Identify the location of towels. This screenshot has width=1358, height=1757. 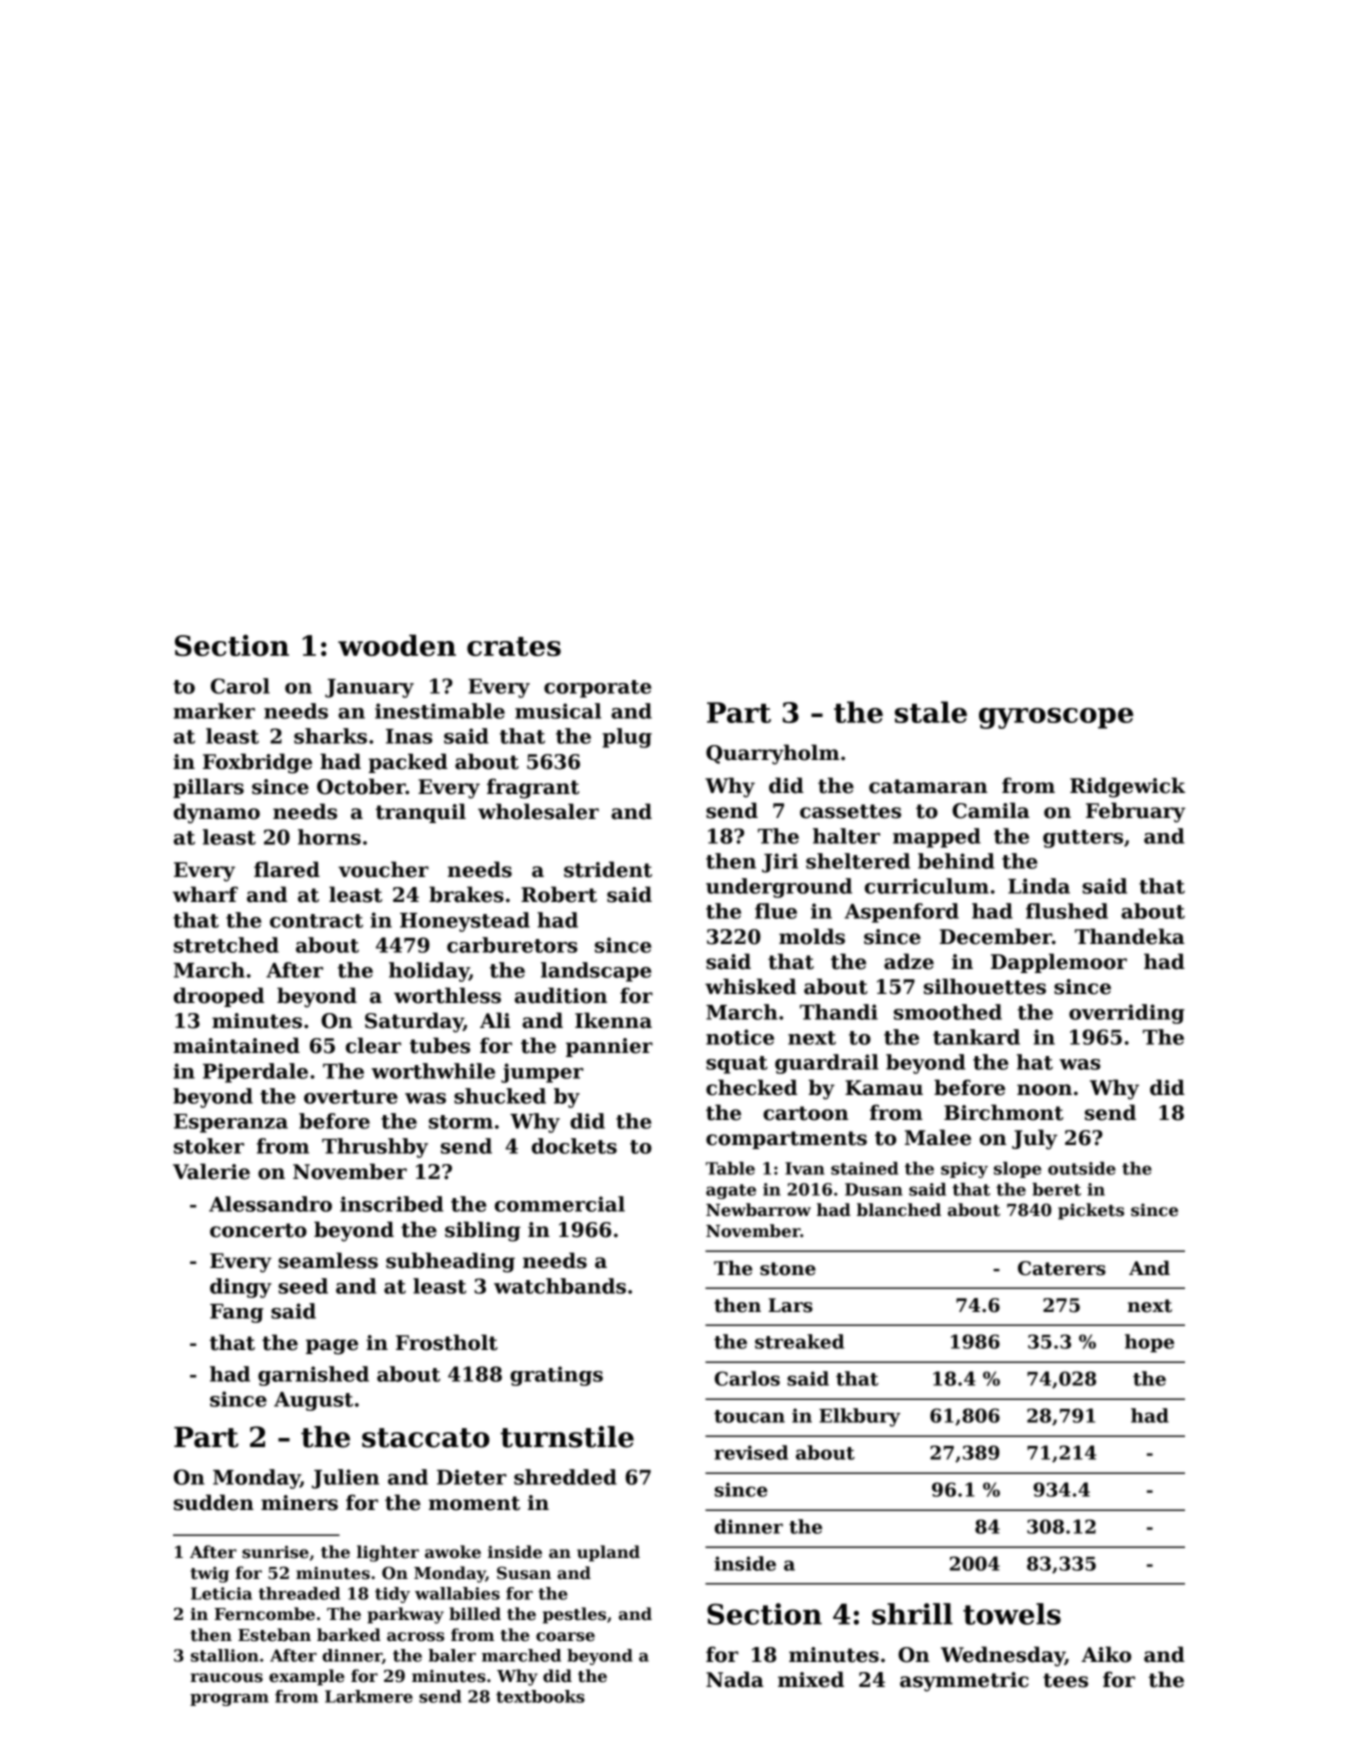
(1012, 1614).
